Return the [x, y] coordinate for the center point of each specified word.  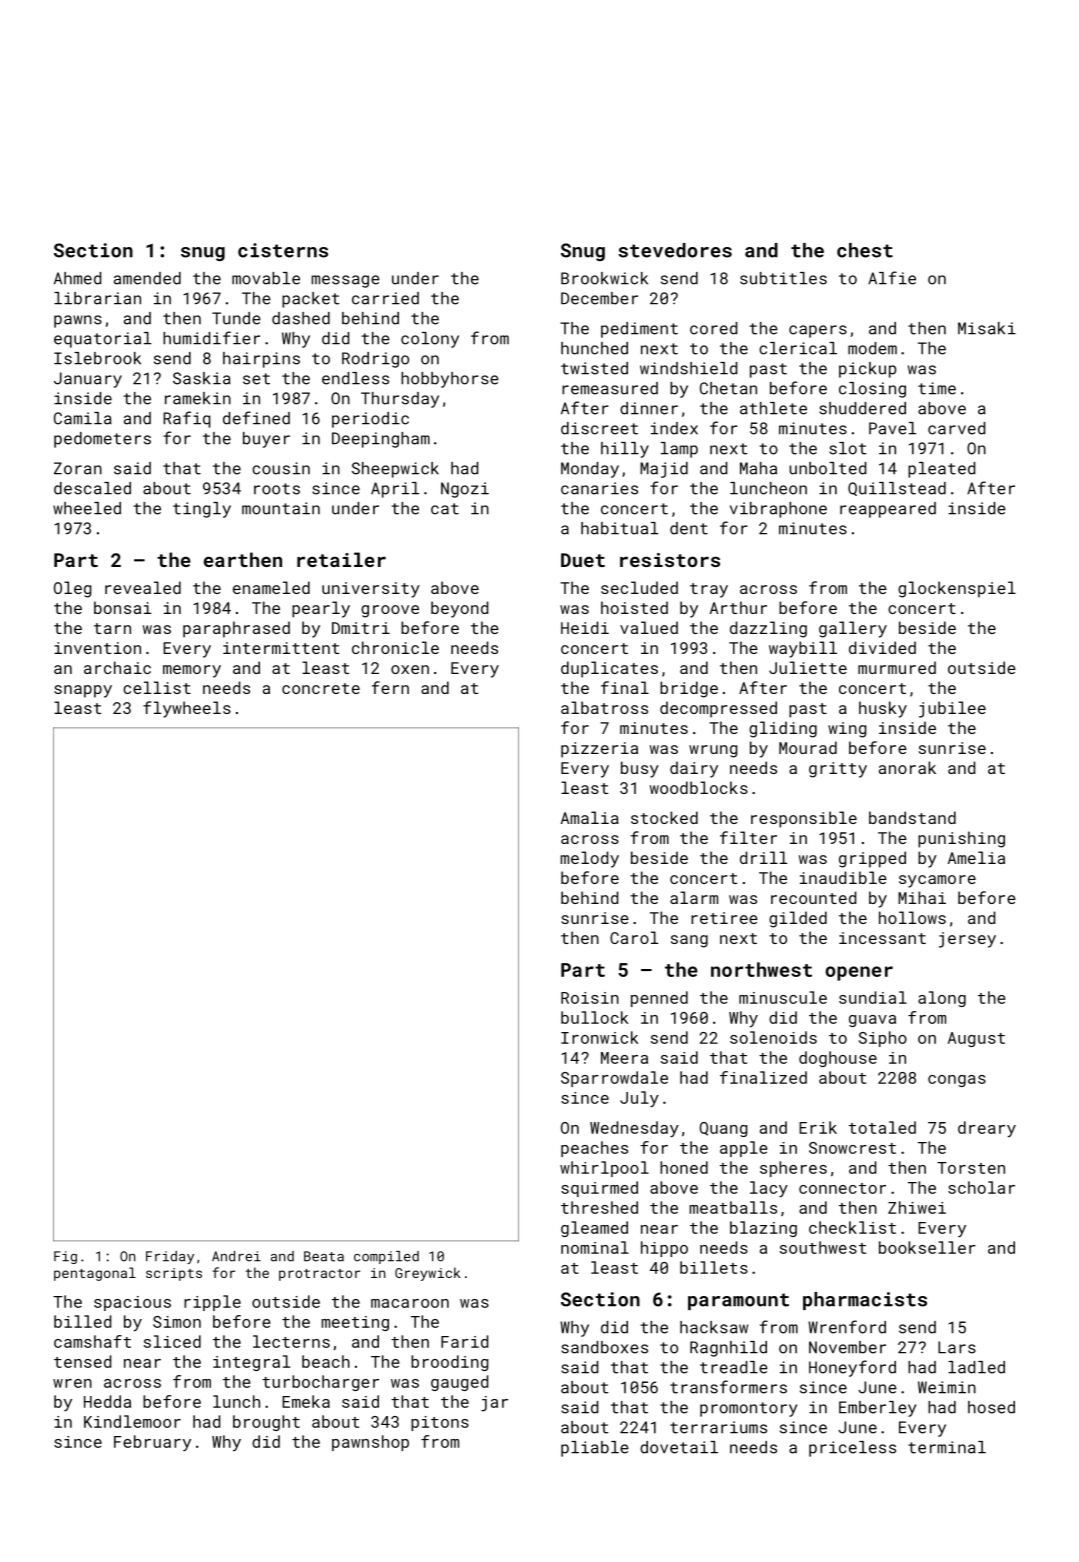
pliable [595, 1449]
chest [865, 250]
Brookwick [604, 278]
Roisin [590, 998]
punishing [961, 839]
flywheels [187, 709]
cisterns [283, 250]
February [152, 1443]
